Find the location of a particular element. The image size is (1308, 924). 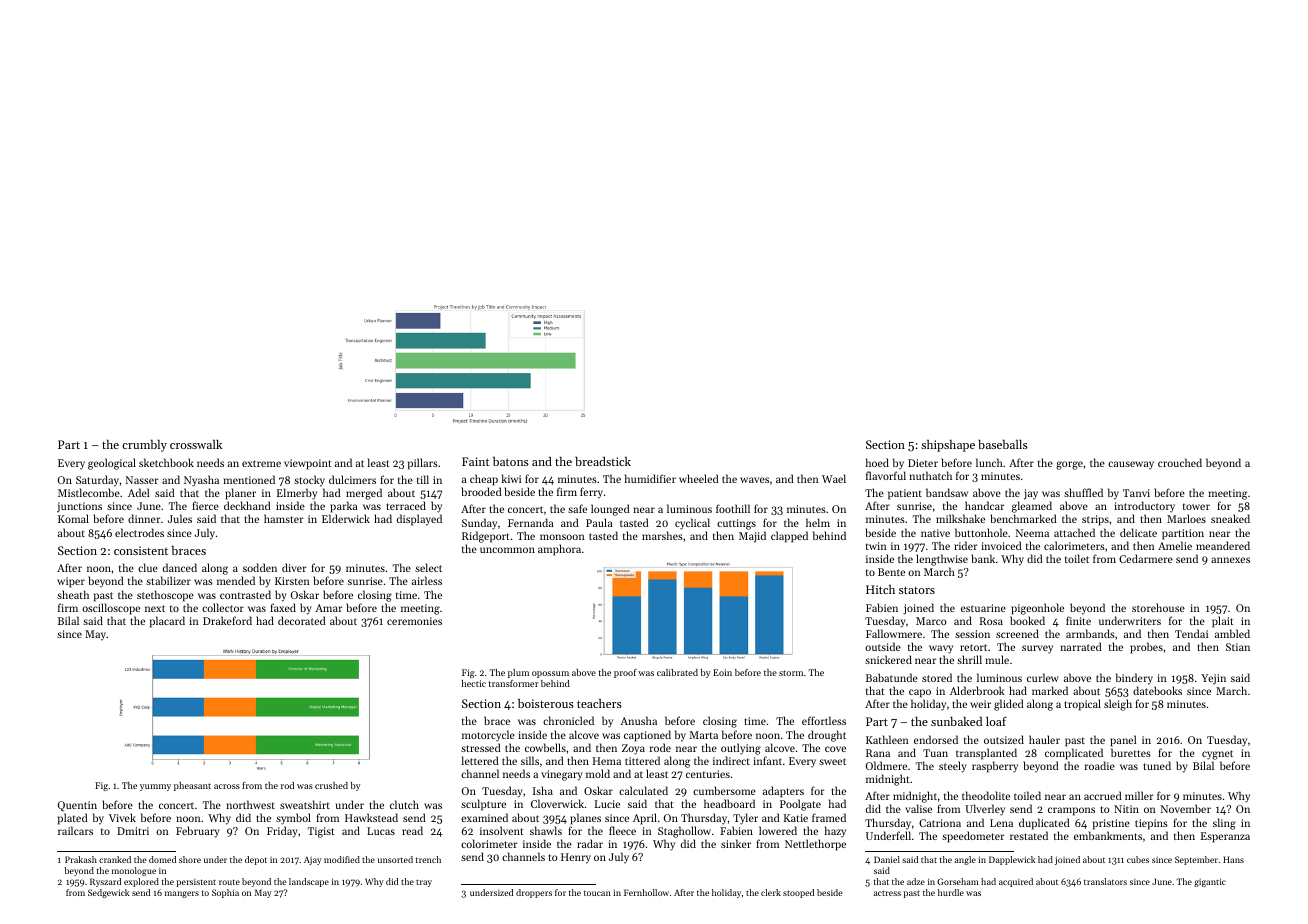

crosswalk is located at coordinates (196, 444).
